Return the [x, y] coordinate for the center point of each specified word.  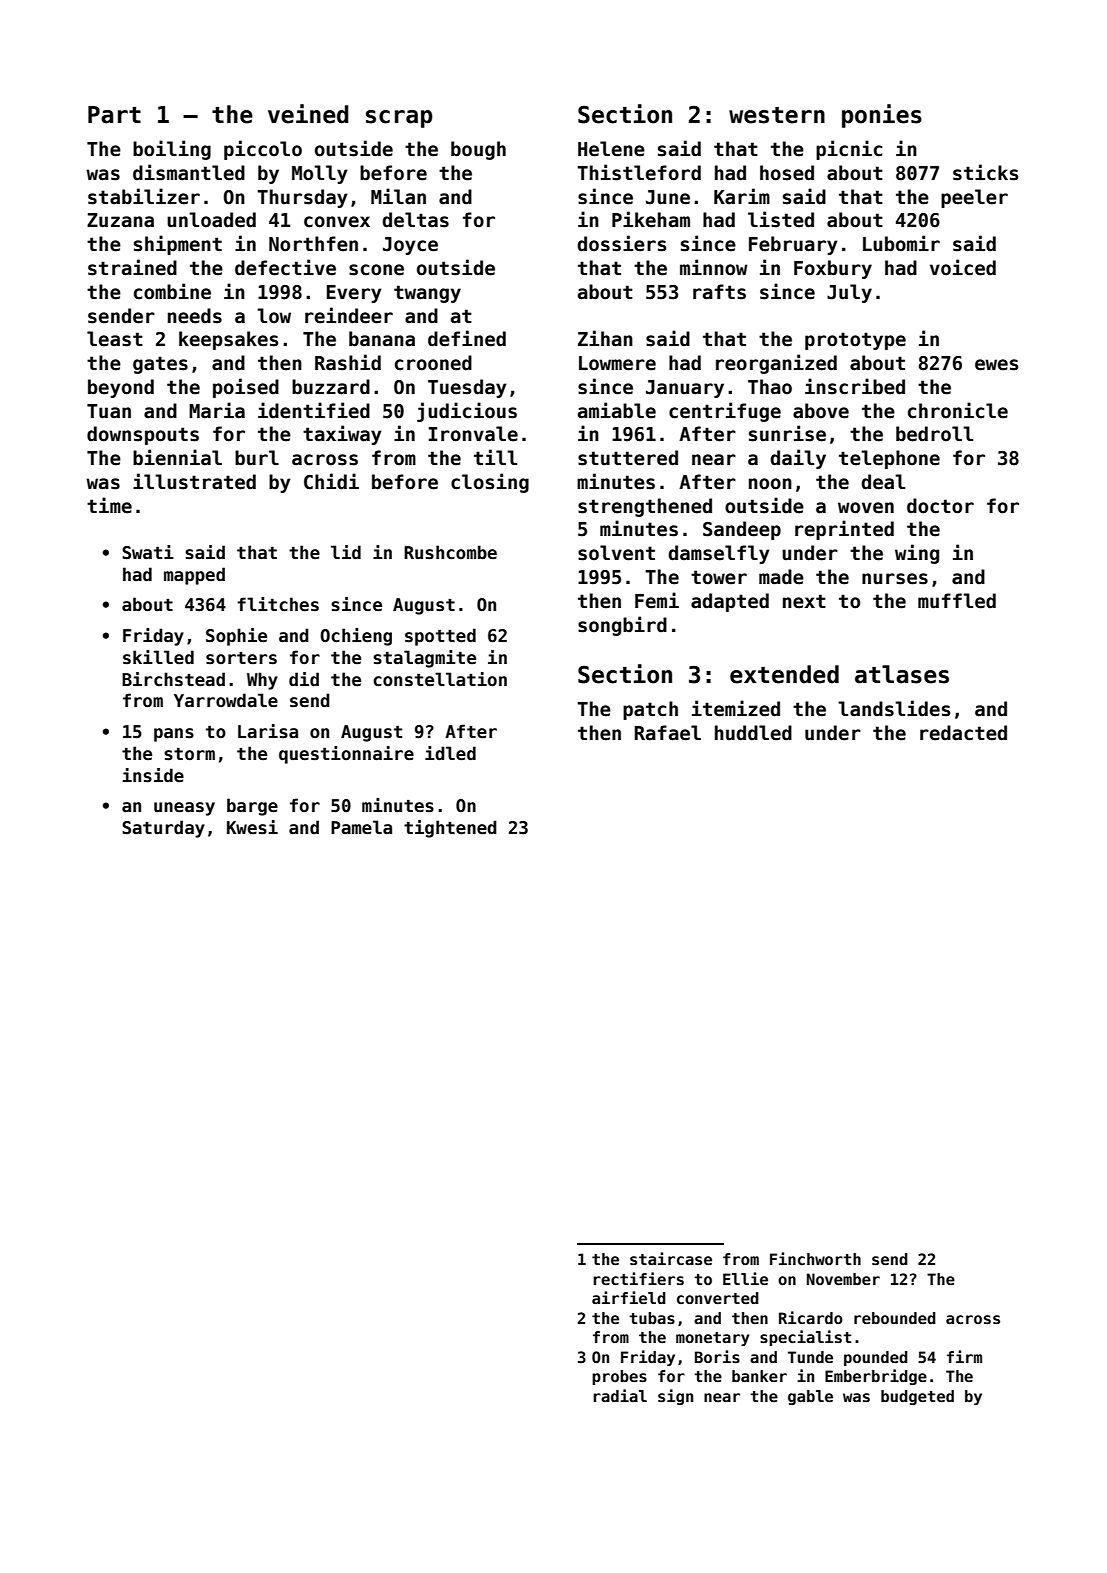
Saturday [163, 829]
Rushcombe [450, 552]
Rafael [668, 733]
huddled [753, 733]
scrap [399, 119]
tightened [450, 829]
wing [917, 554]
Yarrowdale [226, 700]
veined [308, 114]
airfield [629, 1297]
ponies [882, 116]
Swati [148, 552]
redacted [963, 733]
